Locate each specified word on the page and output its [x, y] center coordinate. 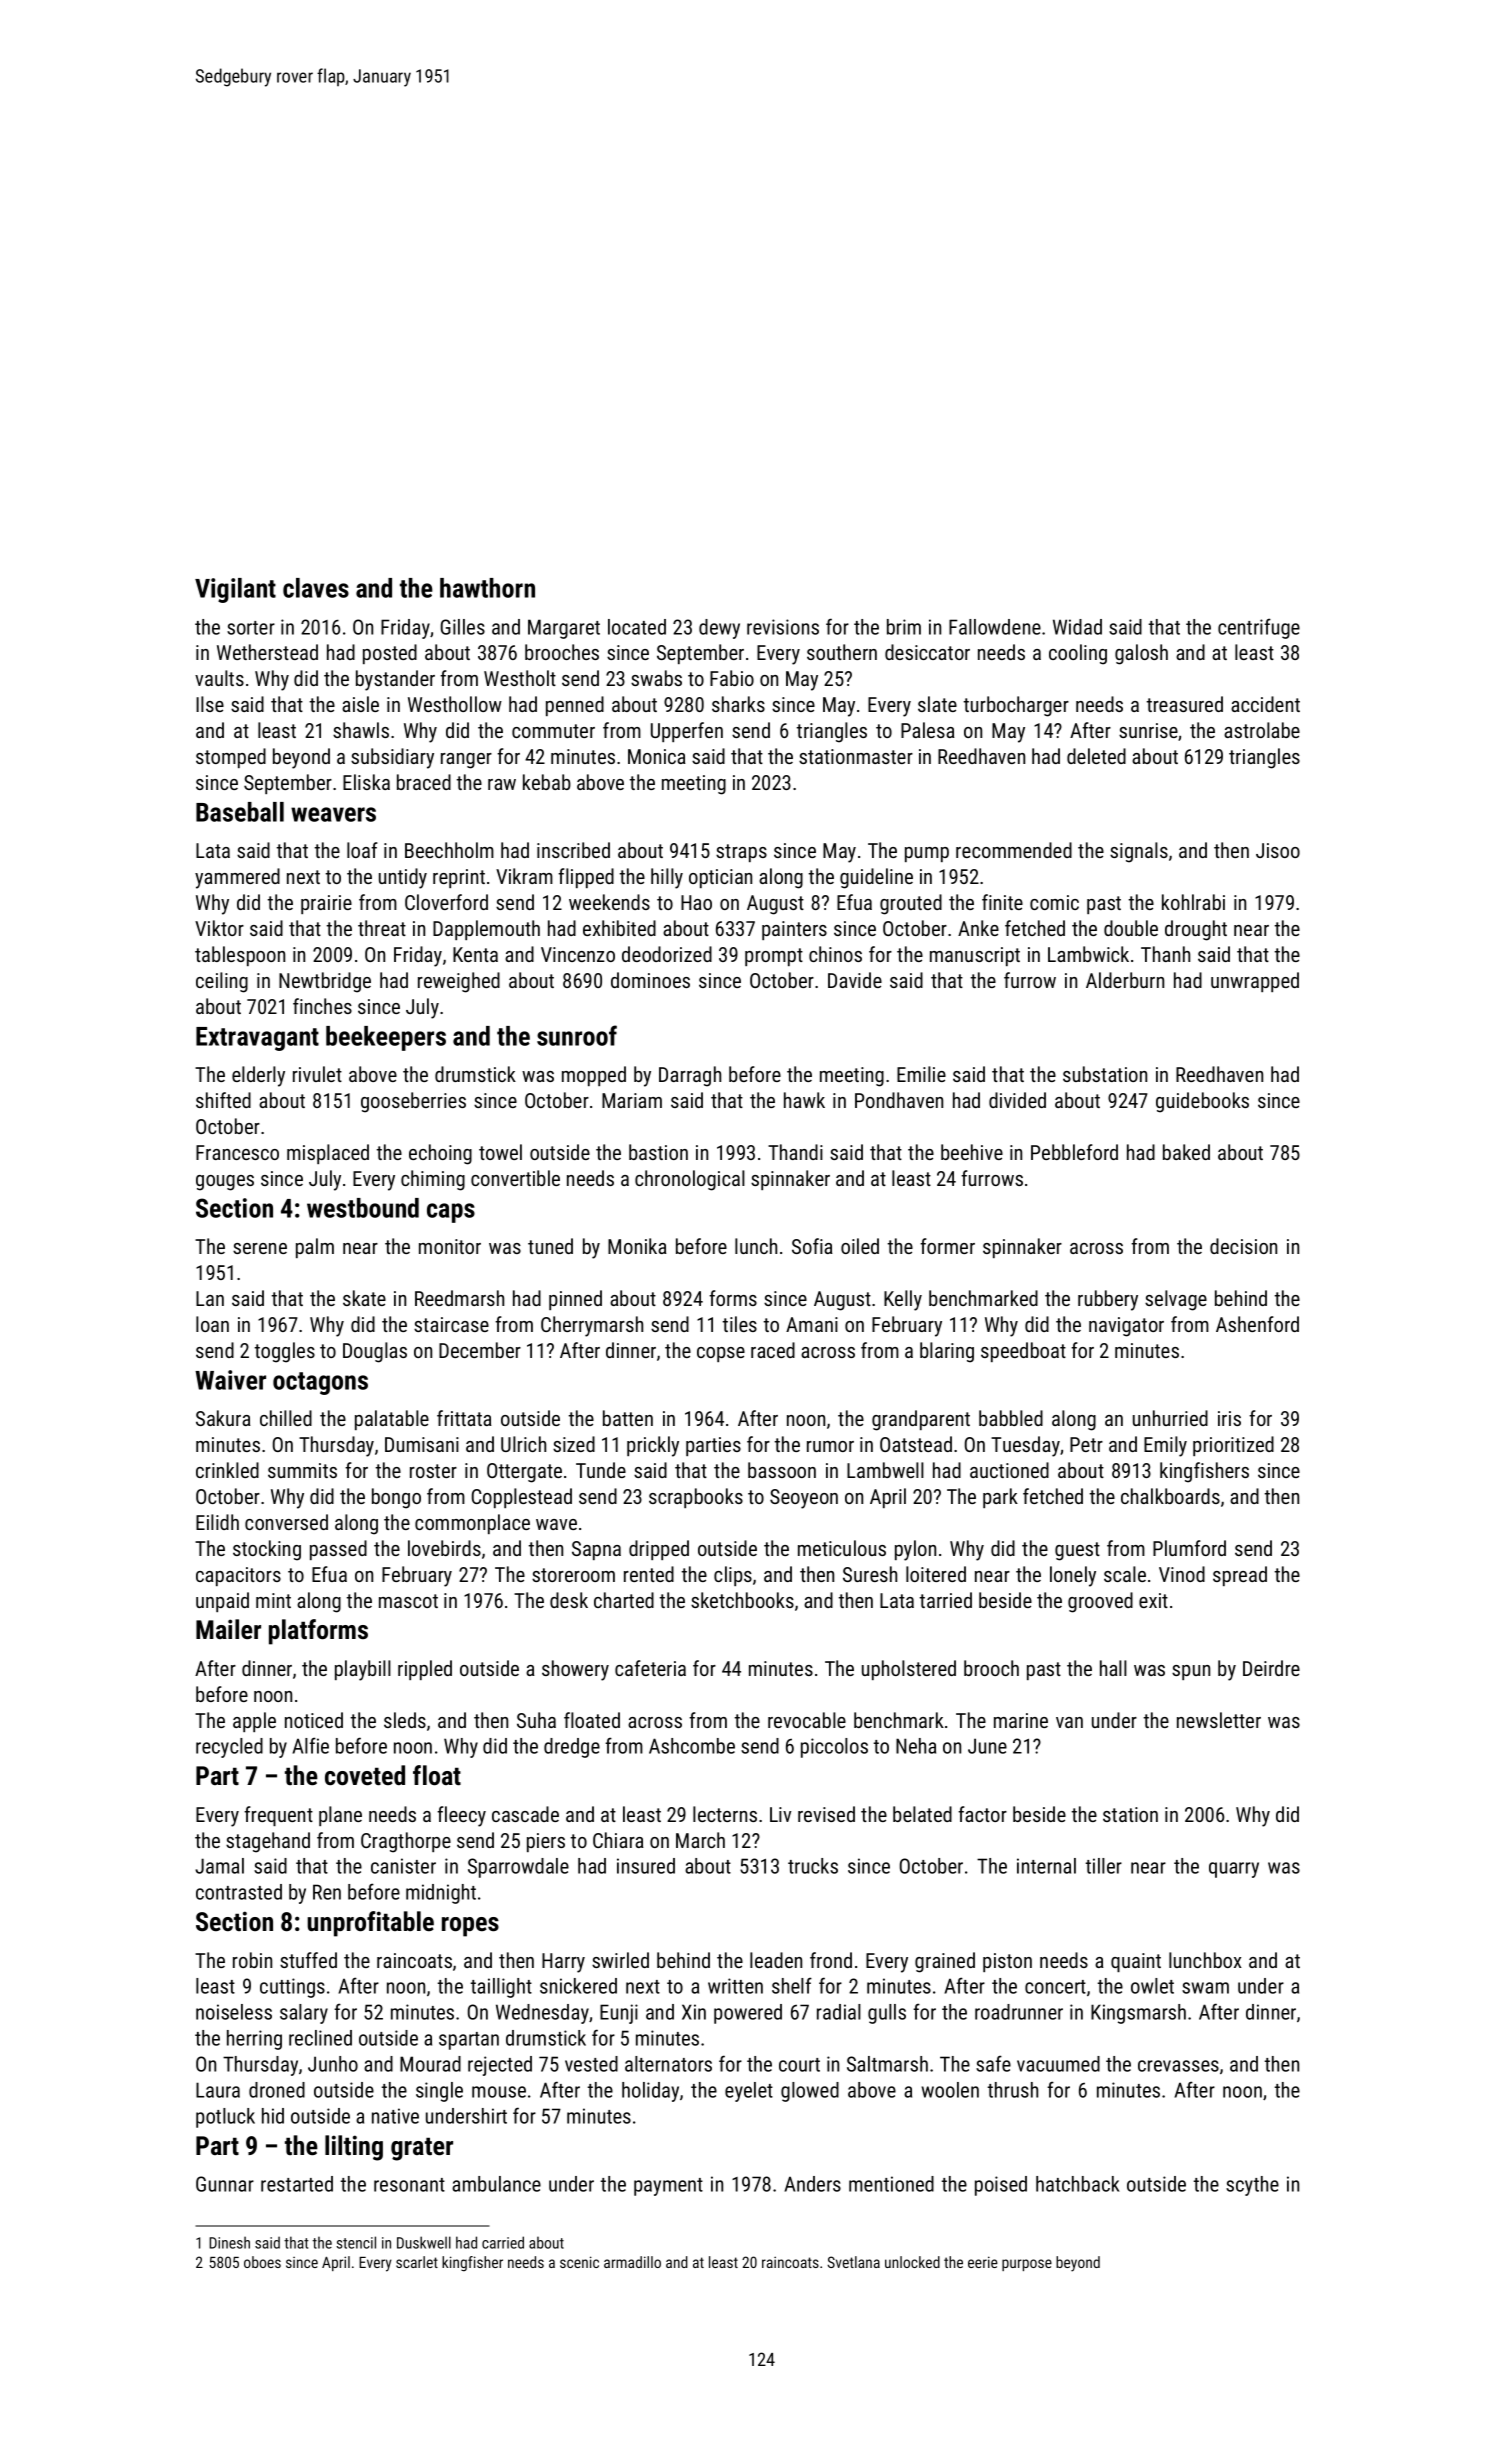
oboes [262, 2262]
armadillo [632, 2262]
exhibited [619, 928]
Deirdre [1271, 1668]
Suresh [870, 1574]
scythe [1252, 2186]
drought [1196, 930]
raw [502, 784]
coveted [365, 1775]
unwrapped [1255, 982]
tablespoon [240, 956]
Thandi [795, 1152]
